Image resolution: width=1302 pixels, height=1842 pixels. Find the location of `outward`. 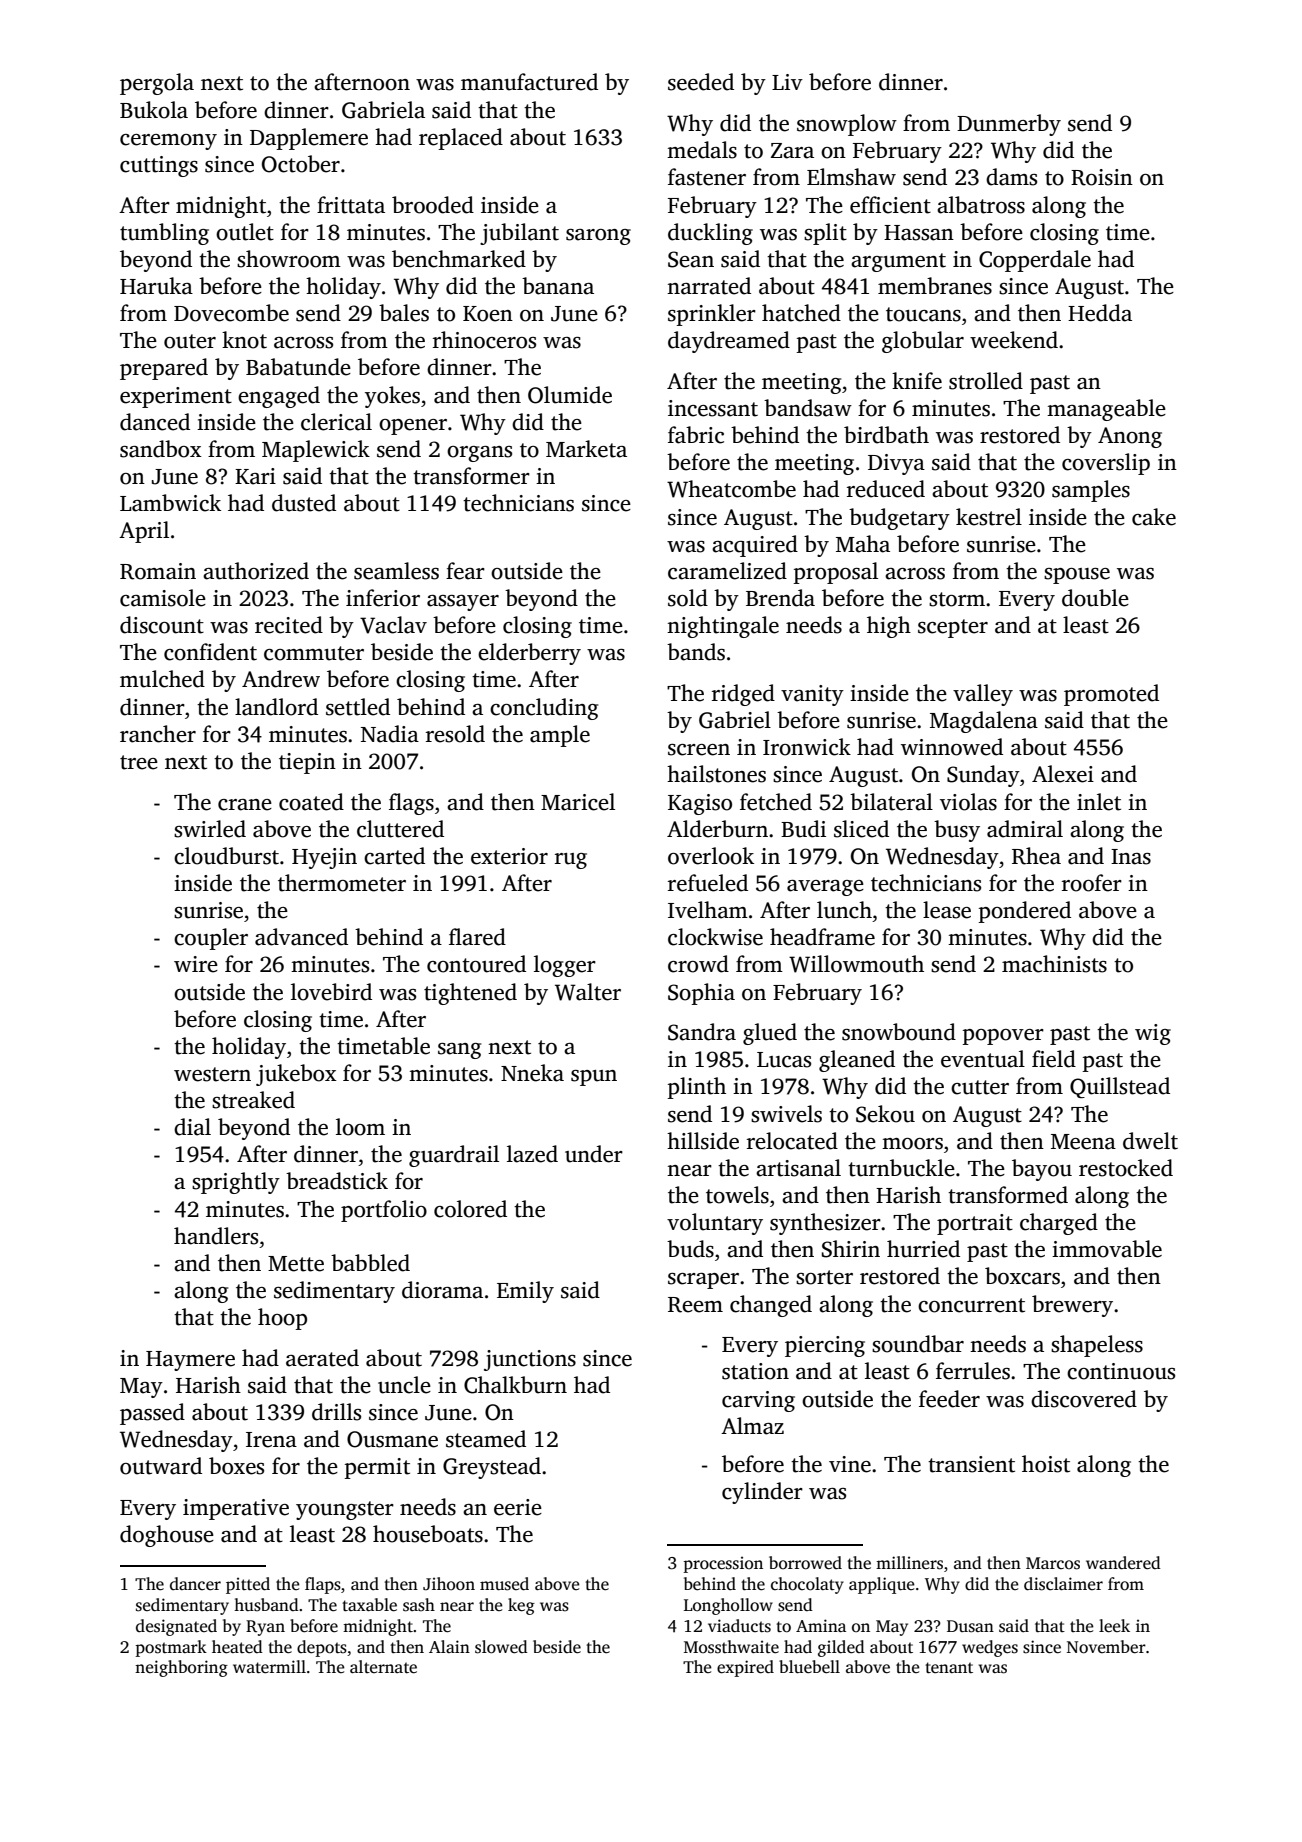

outward is located at coordinates (161, 1466).
